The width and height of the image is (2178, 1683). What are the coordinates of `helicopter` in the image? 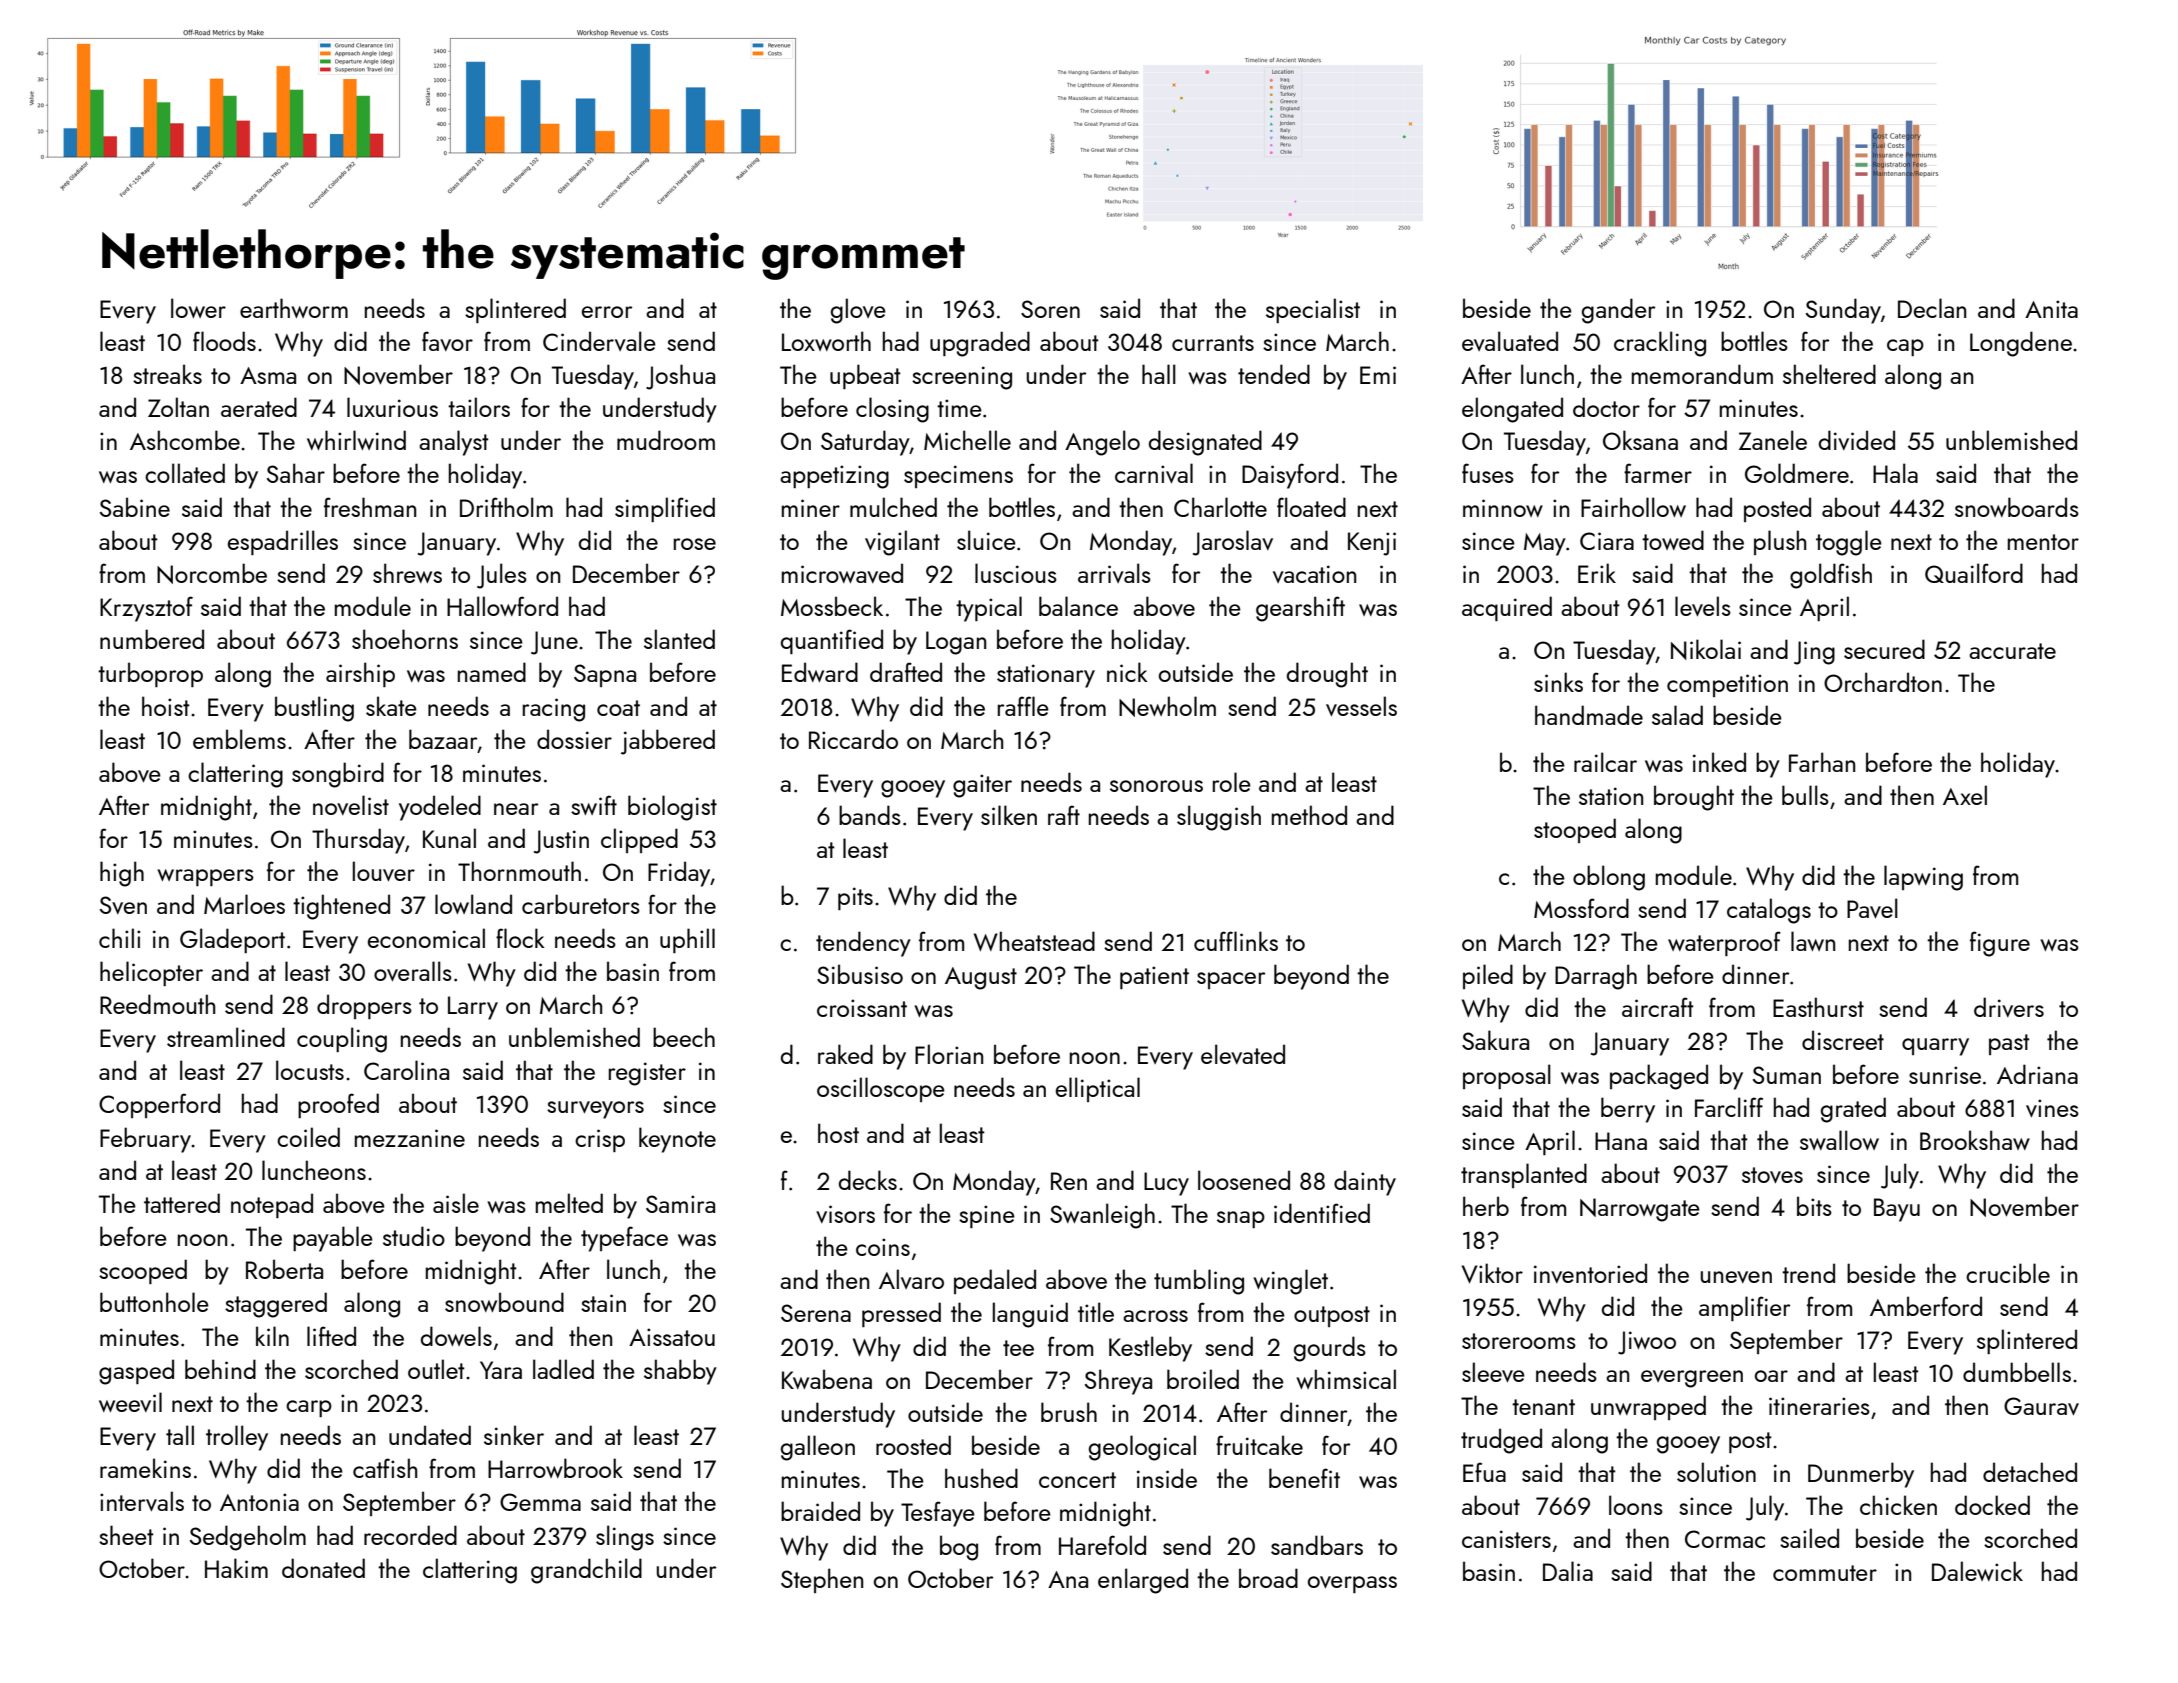 It's located at (151, 973).
